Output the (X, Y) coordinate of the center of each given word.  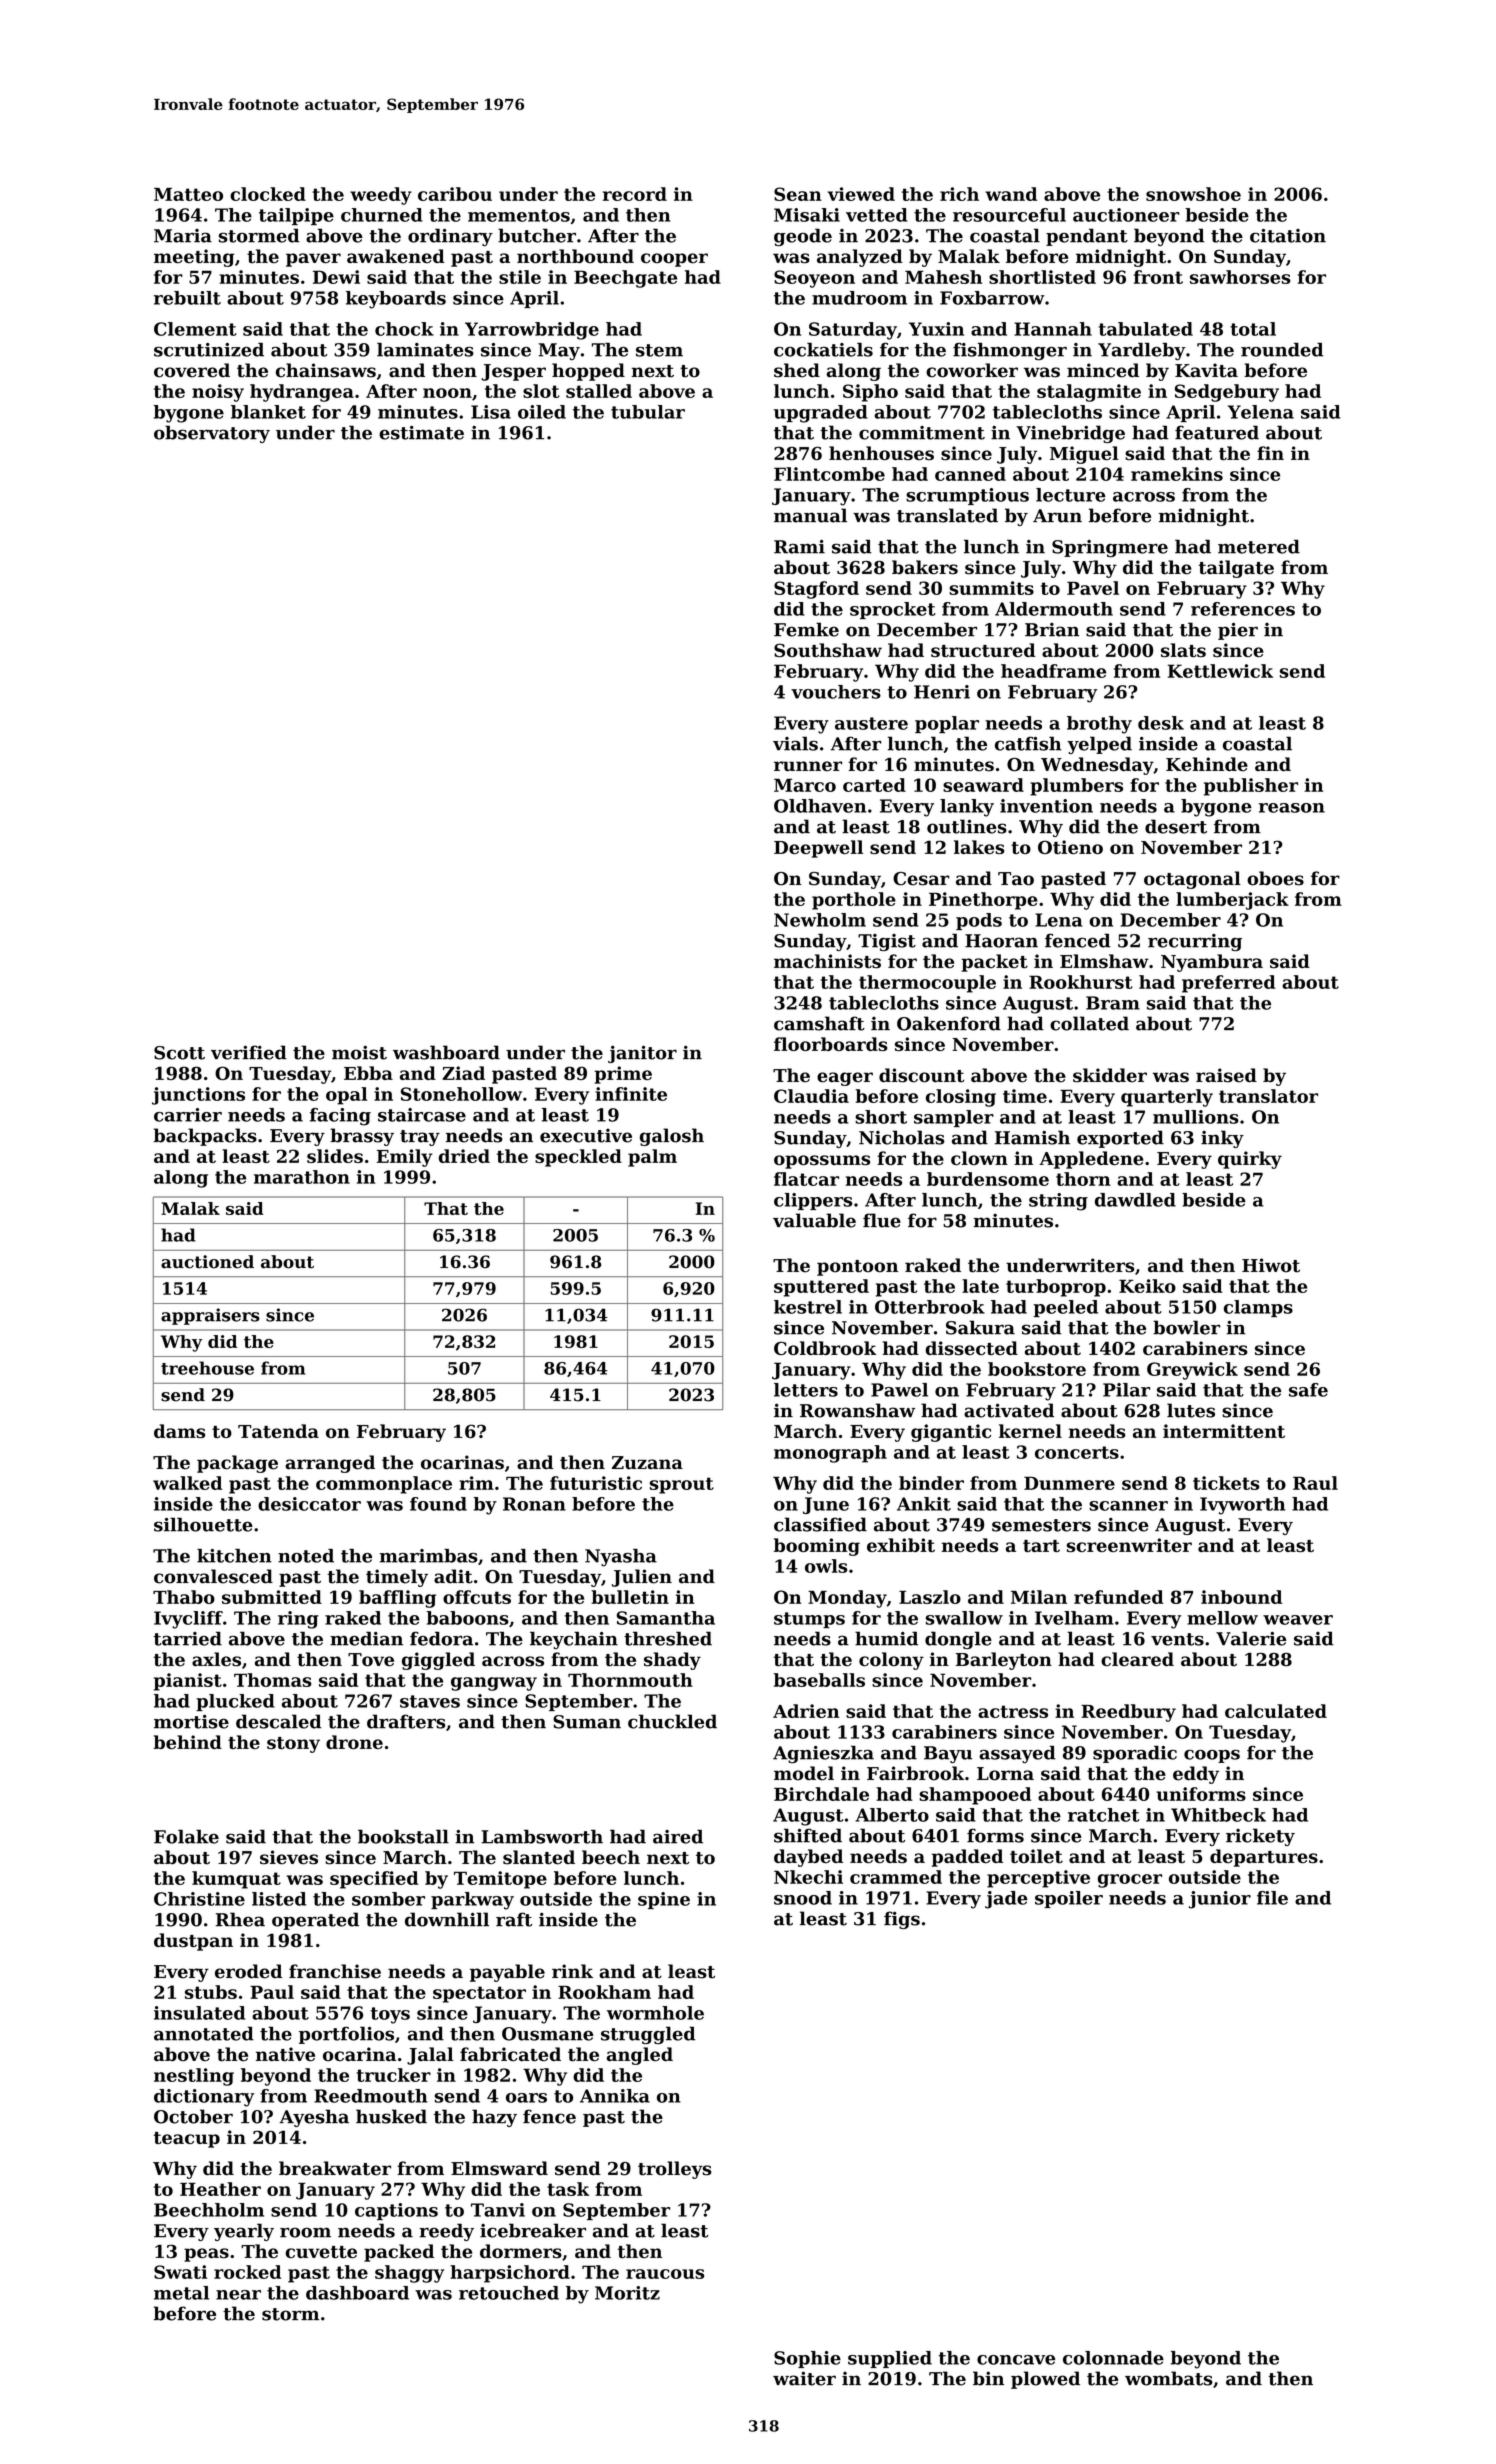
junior (1220, 1900)
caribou (455, 194)
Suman (587, 1722)
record (635, 194)
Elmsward (499, 2168)
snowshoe (1193, 194)
